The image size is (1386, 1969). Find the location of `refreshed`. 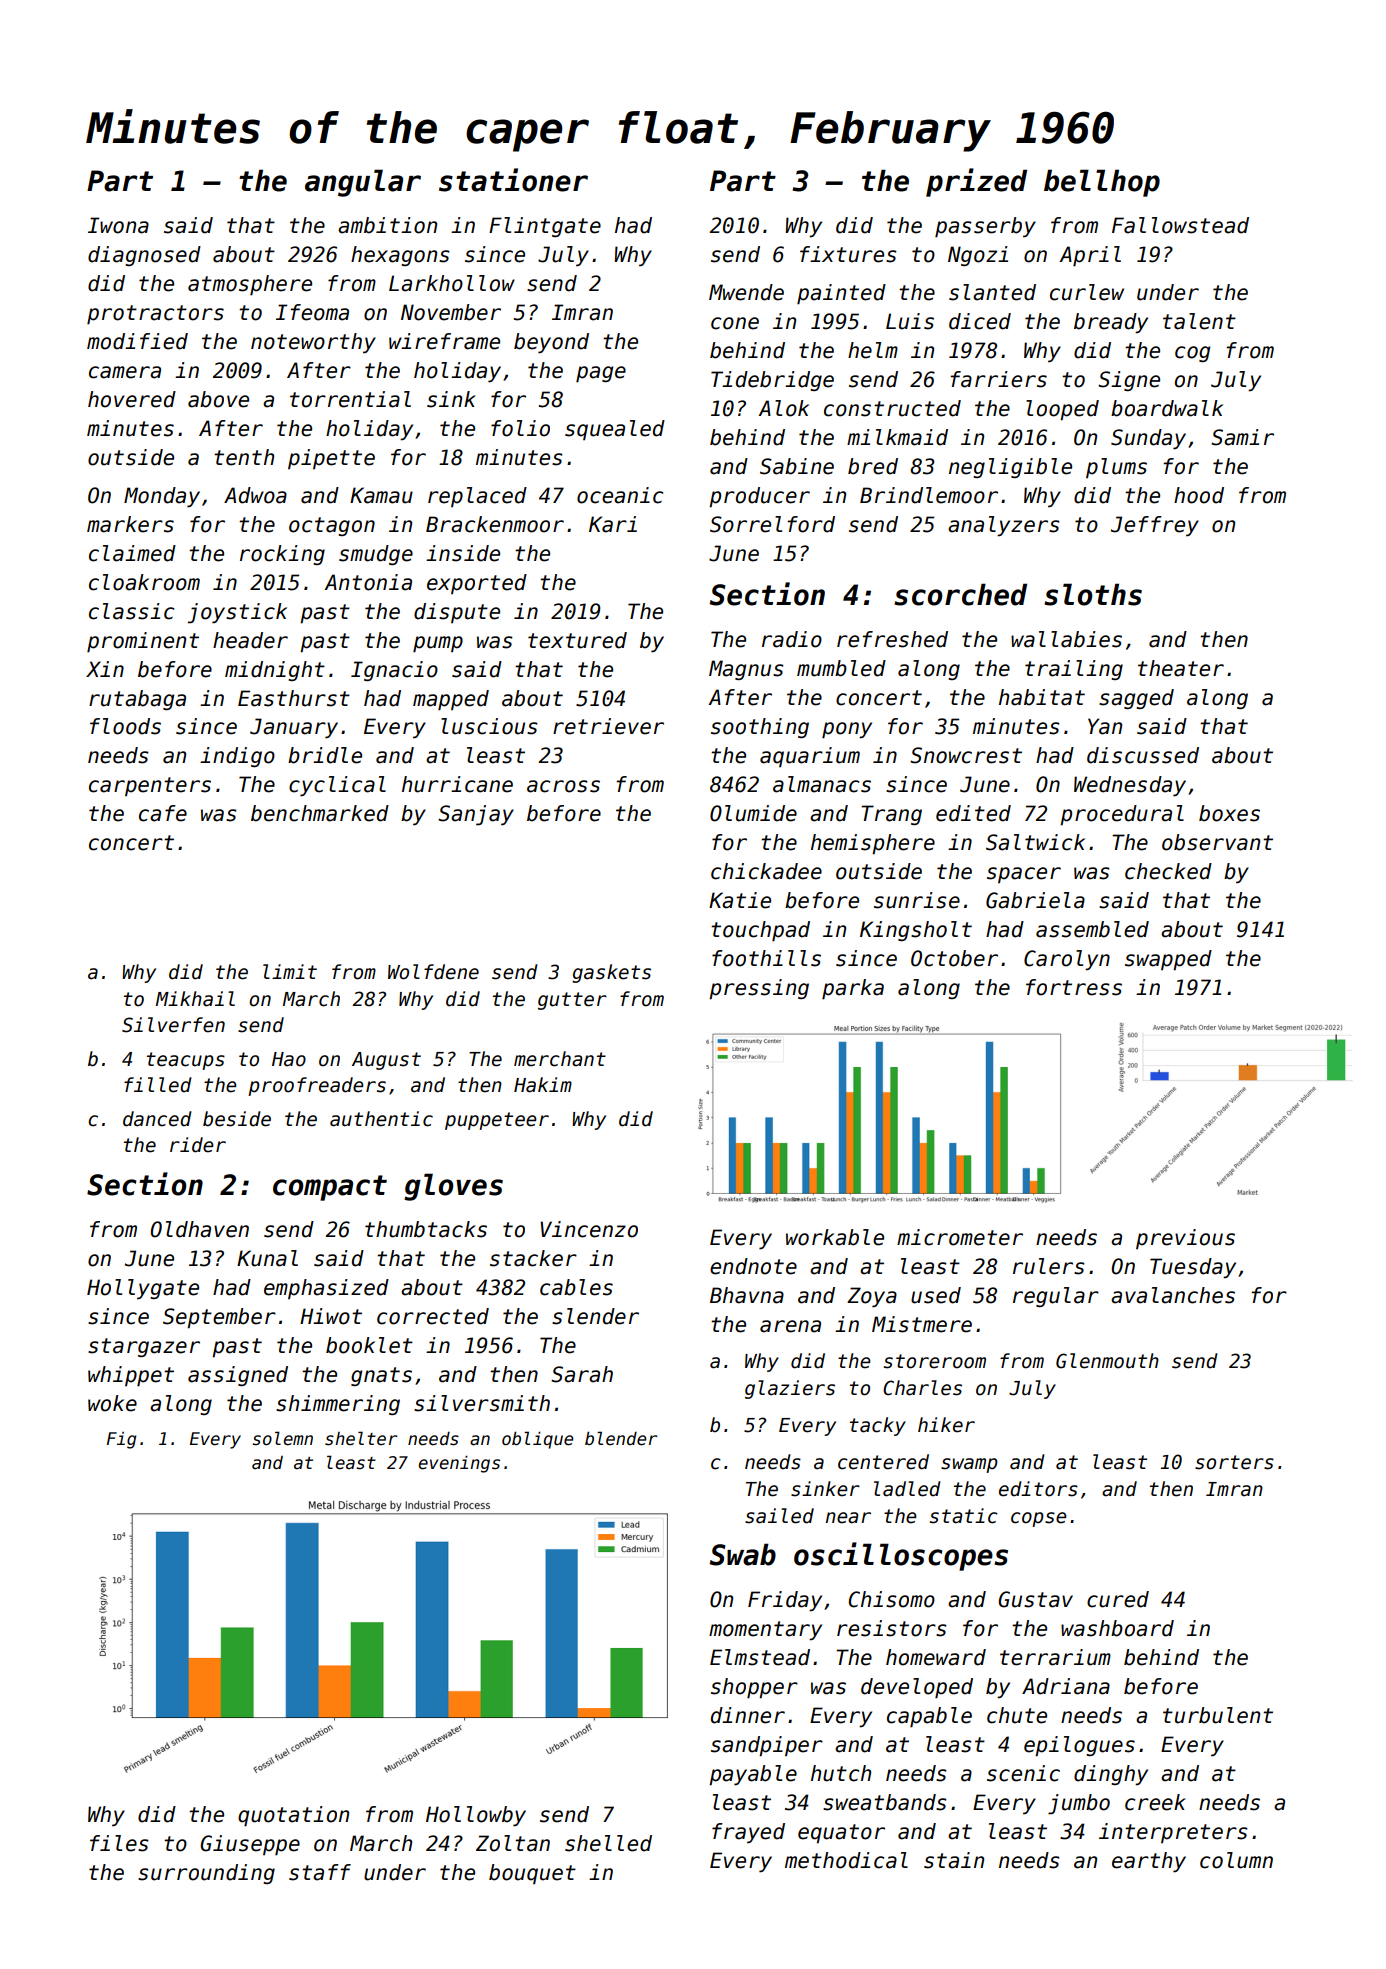

refreshed is located at coordinates (892, 639).
